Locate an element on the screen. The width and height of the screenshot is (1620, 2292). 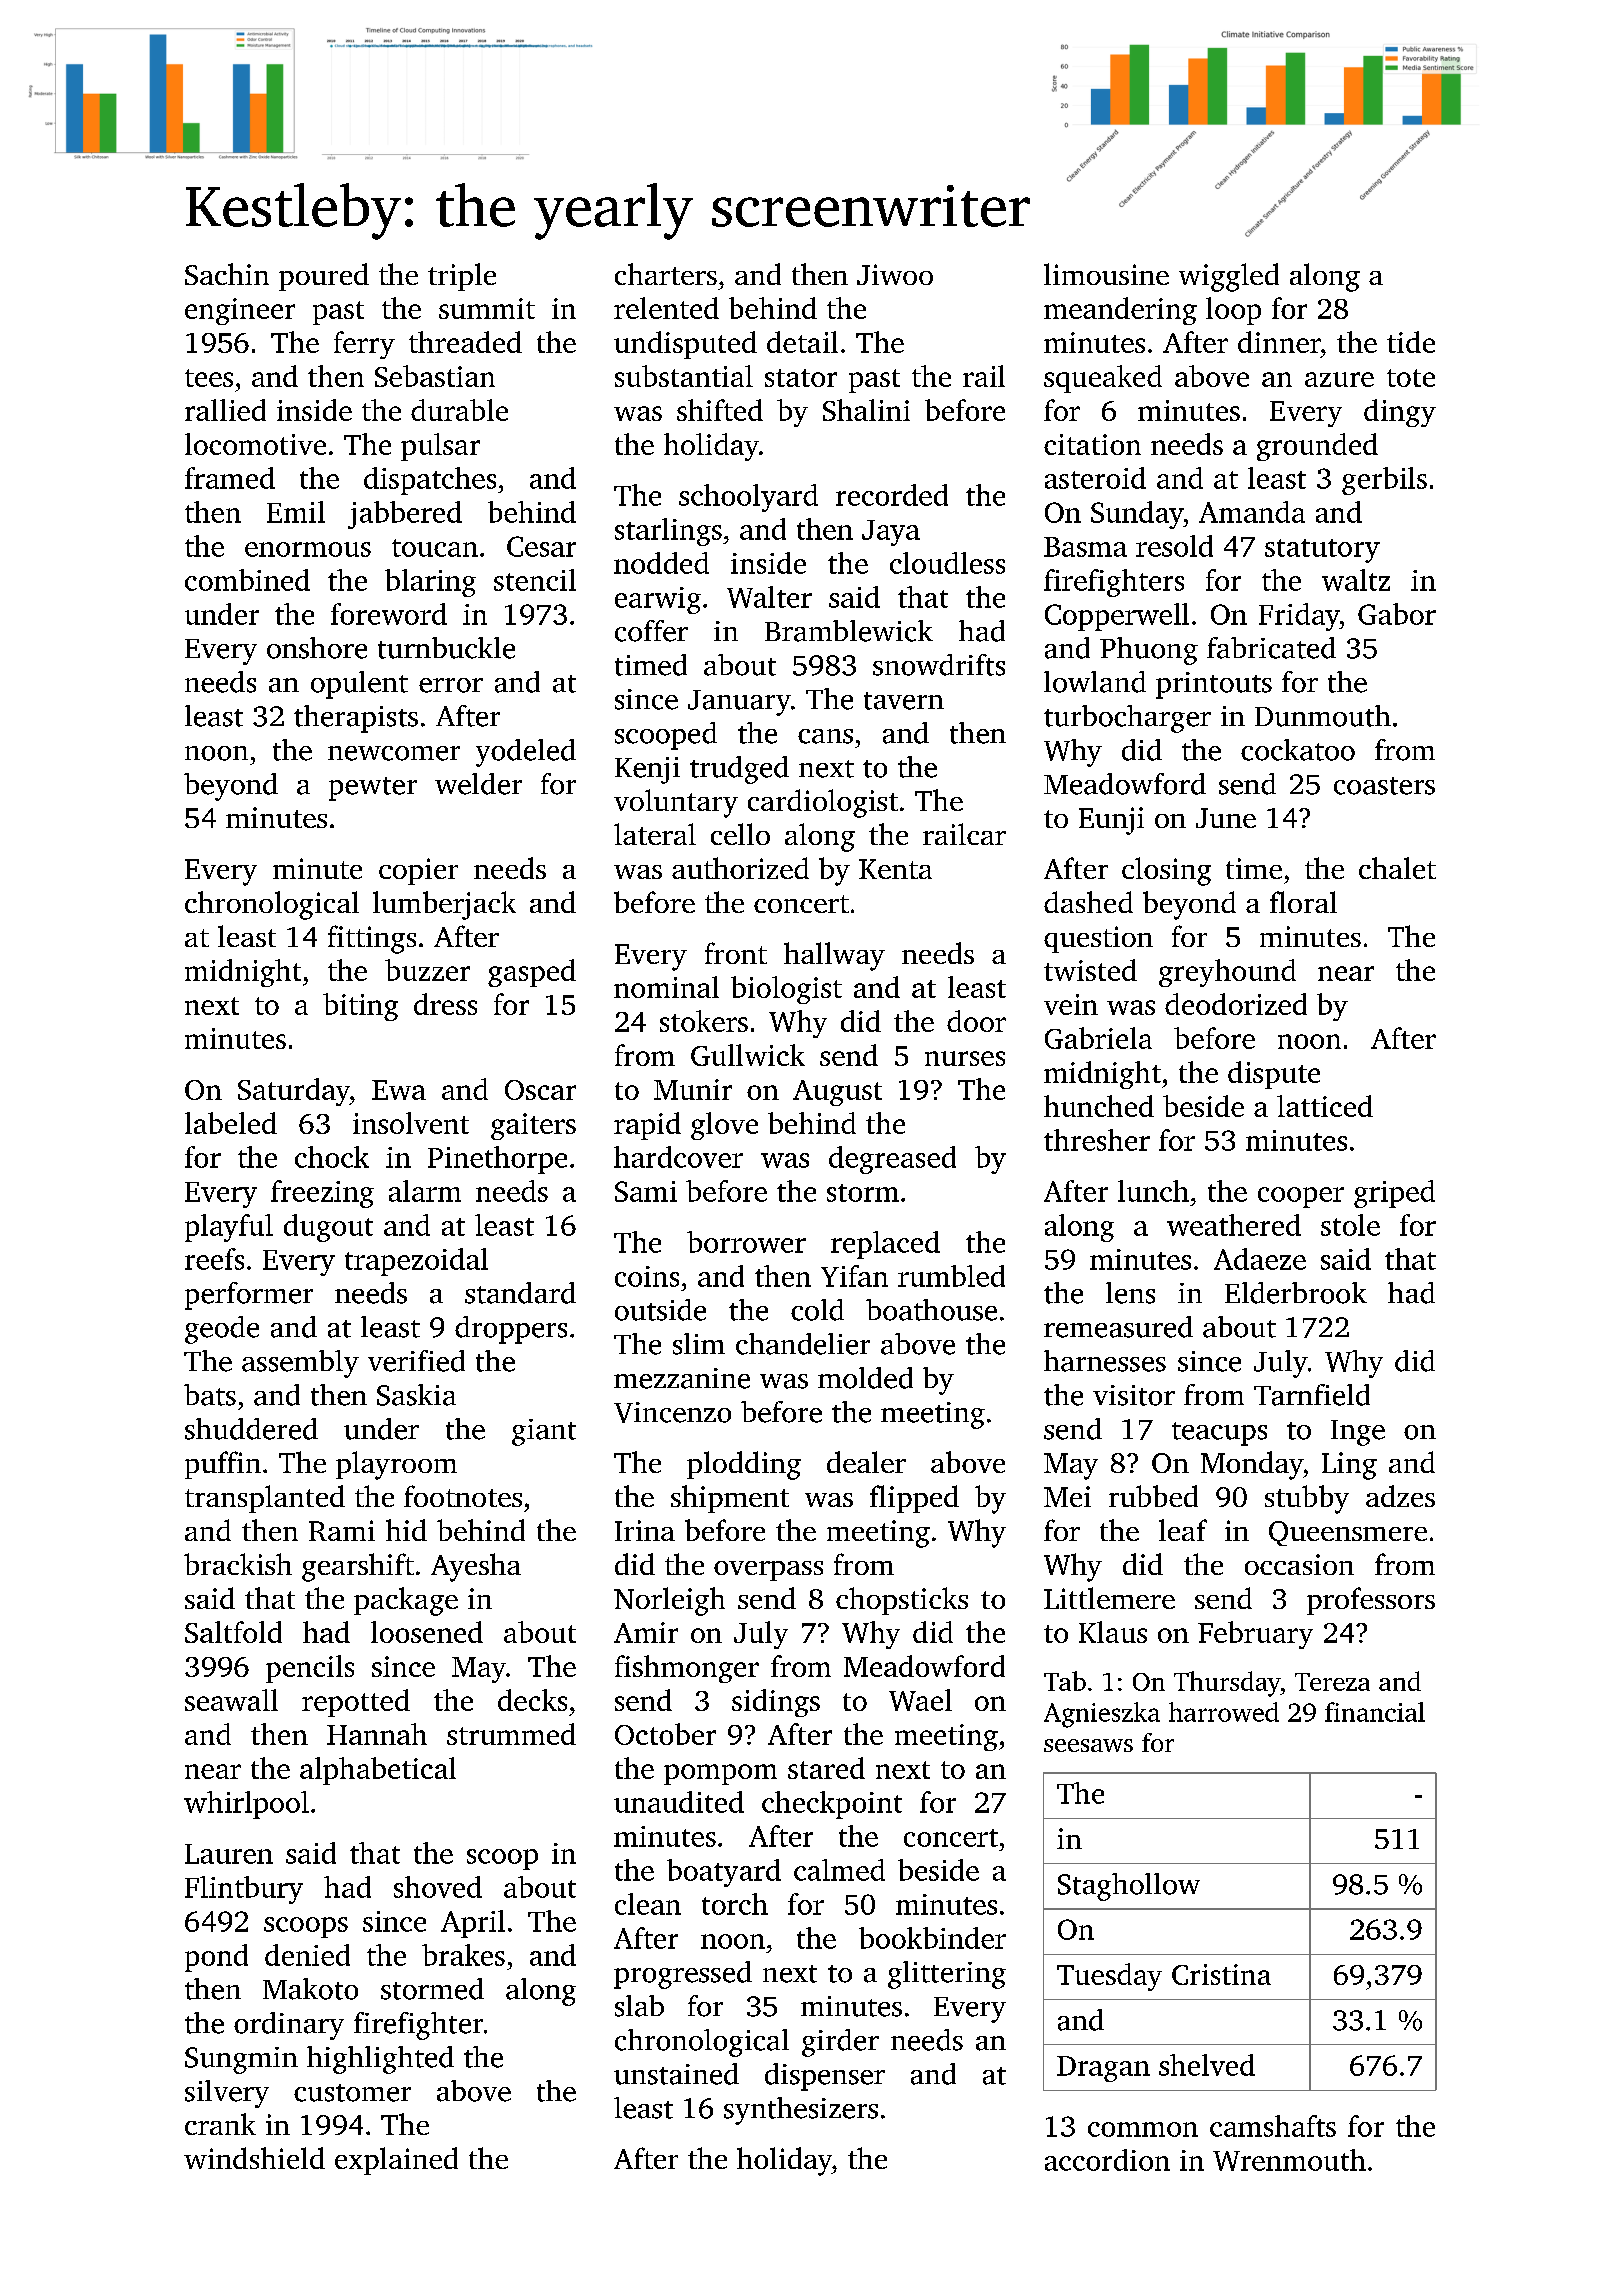
customer is located at coordinates (352, 2093).
